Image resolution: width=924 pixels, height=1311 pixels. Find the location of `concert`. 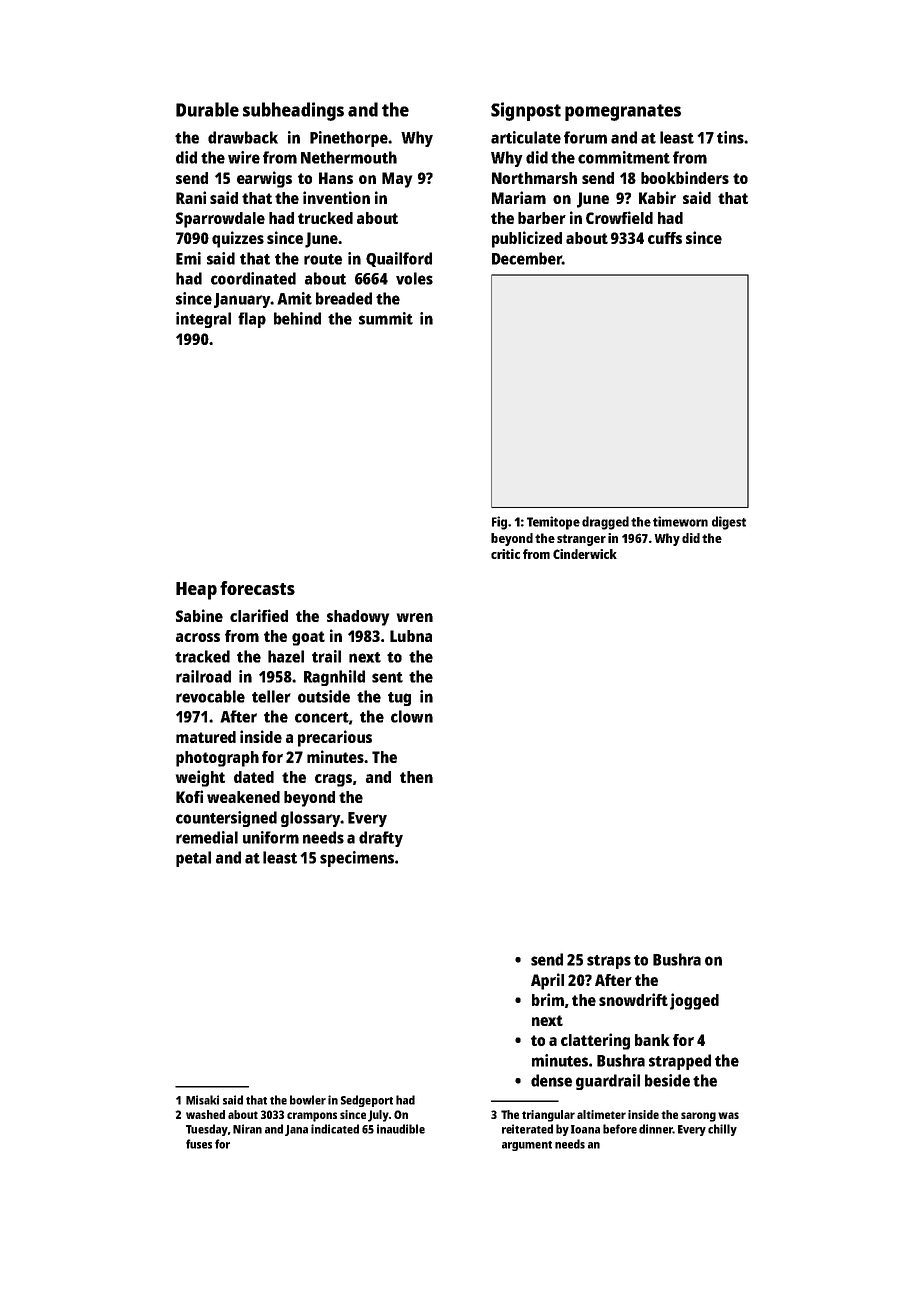

concert is located at coordinates (322, 717).
